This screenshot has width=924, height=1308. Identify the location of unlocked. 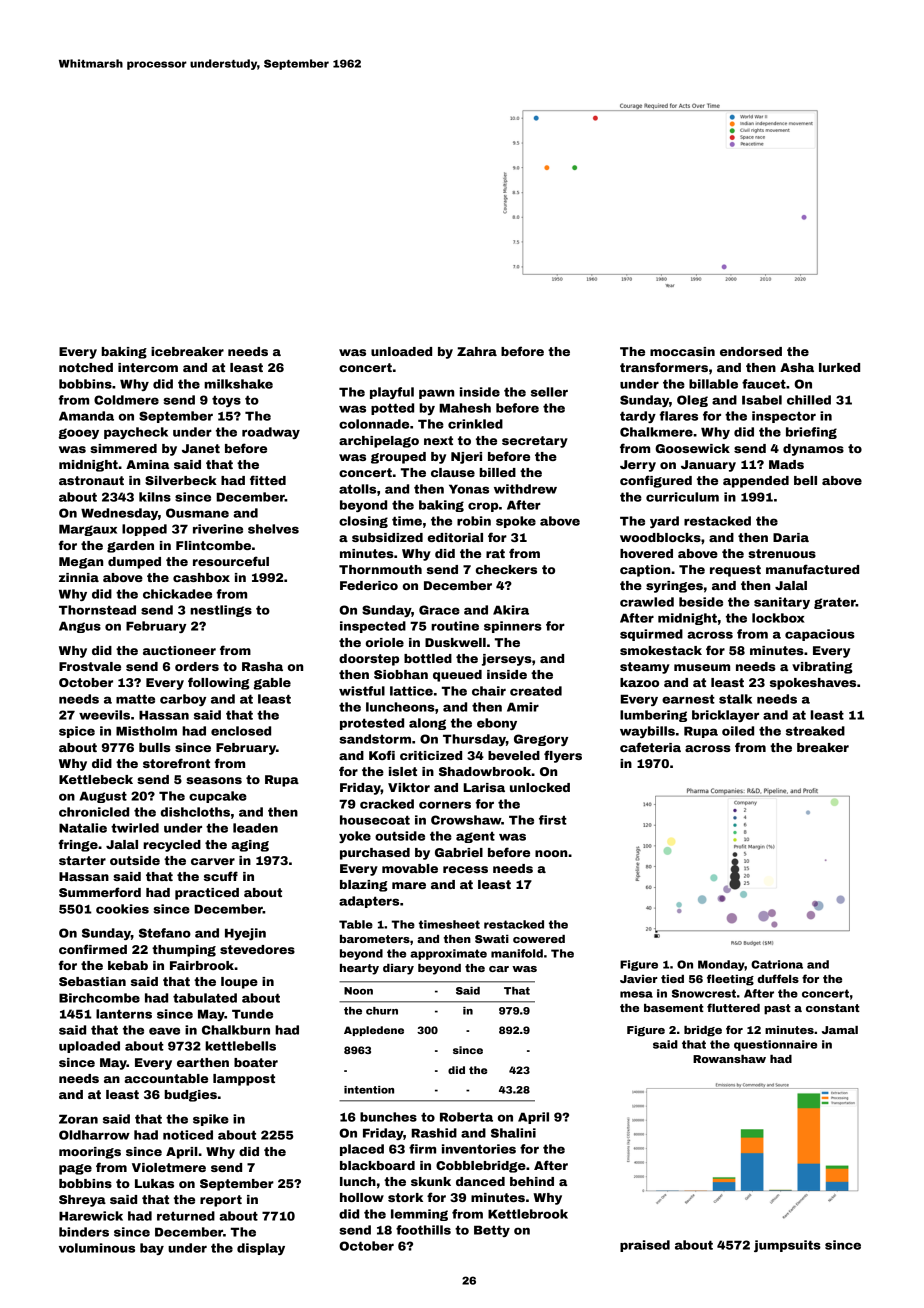
(540, 787).
